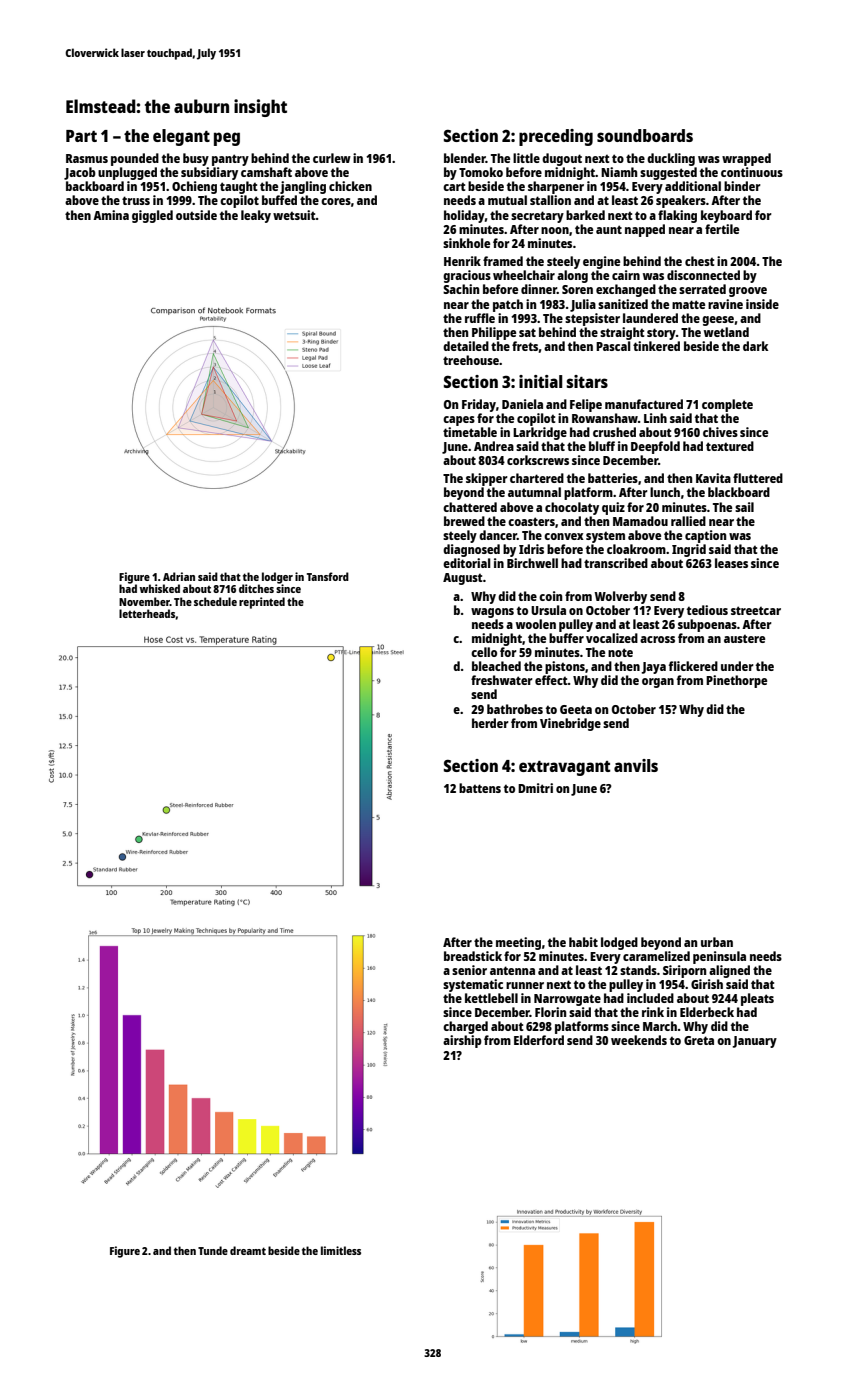  I want to click on preceding, so click(556, 137).
